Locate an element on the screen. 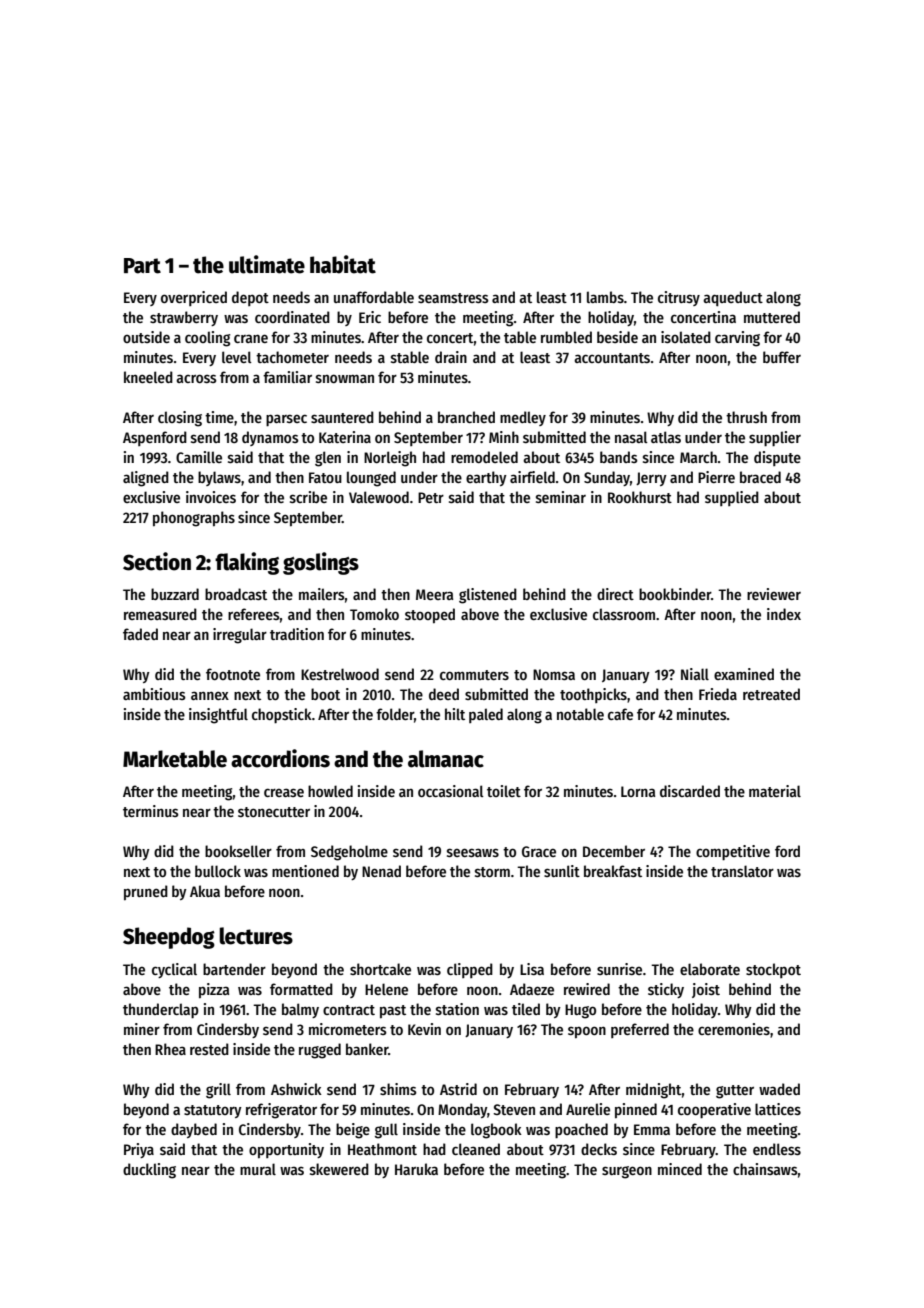  overpriced is located at coordinates (194, 298).
